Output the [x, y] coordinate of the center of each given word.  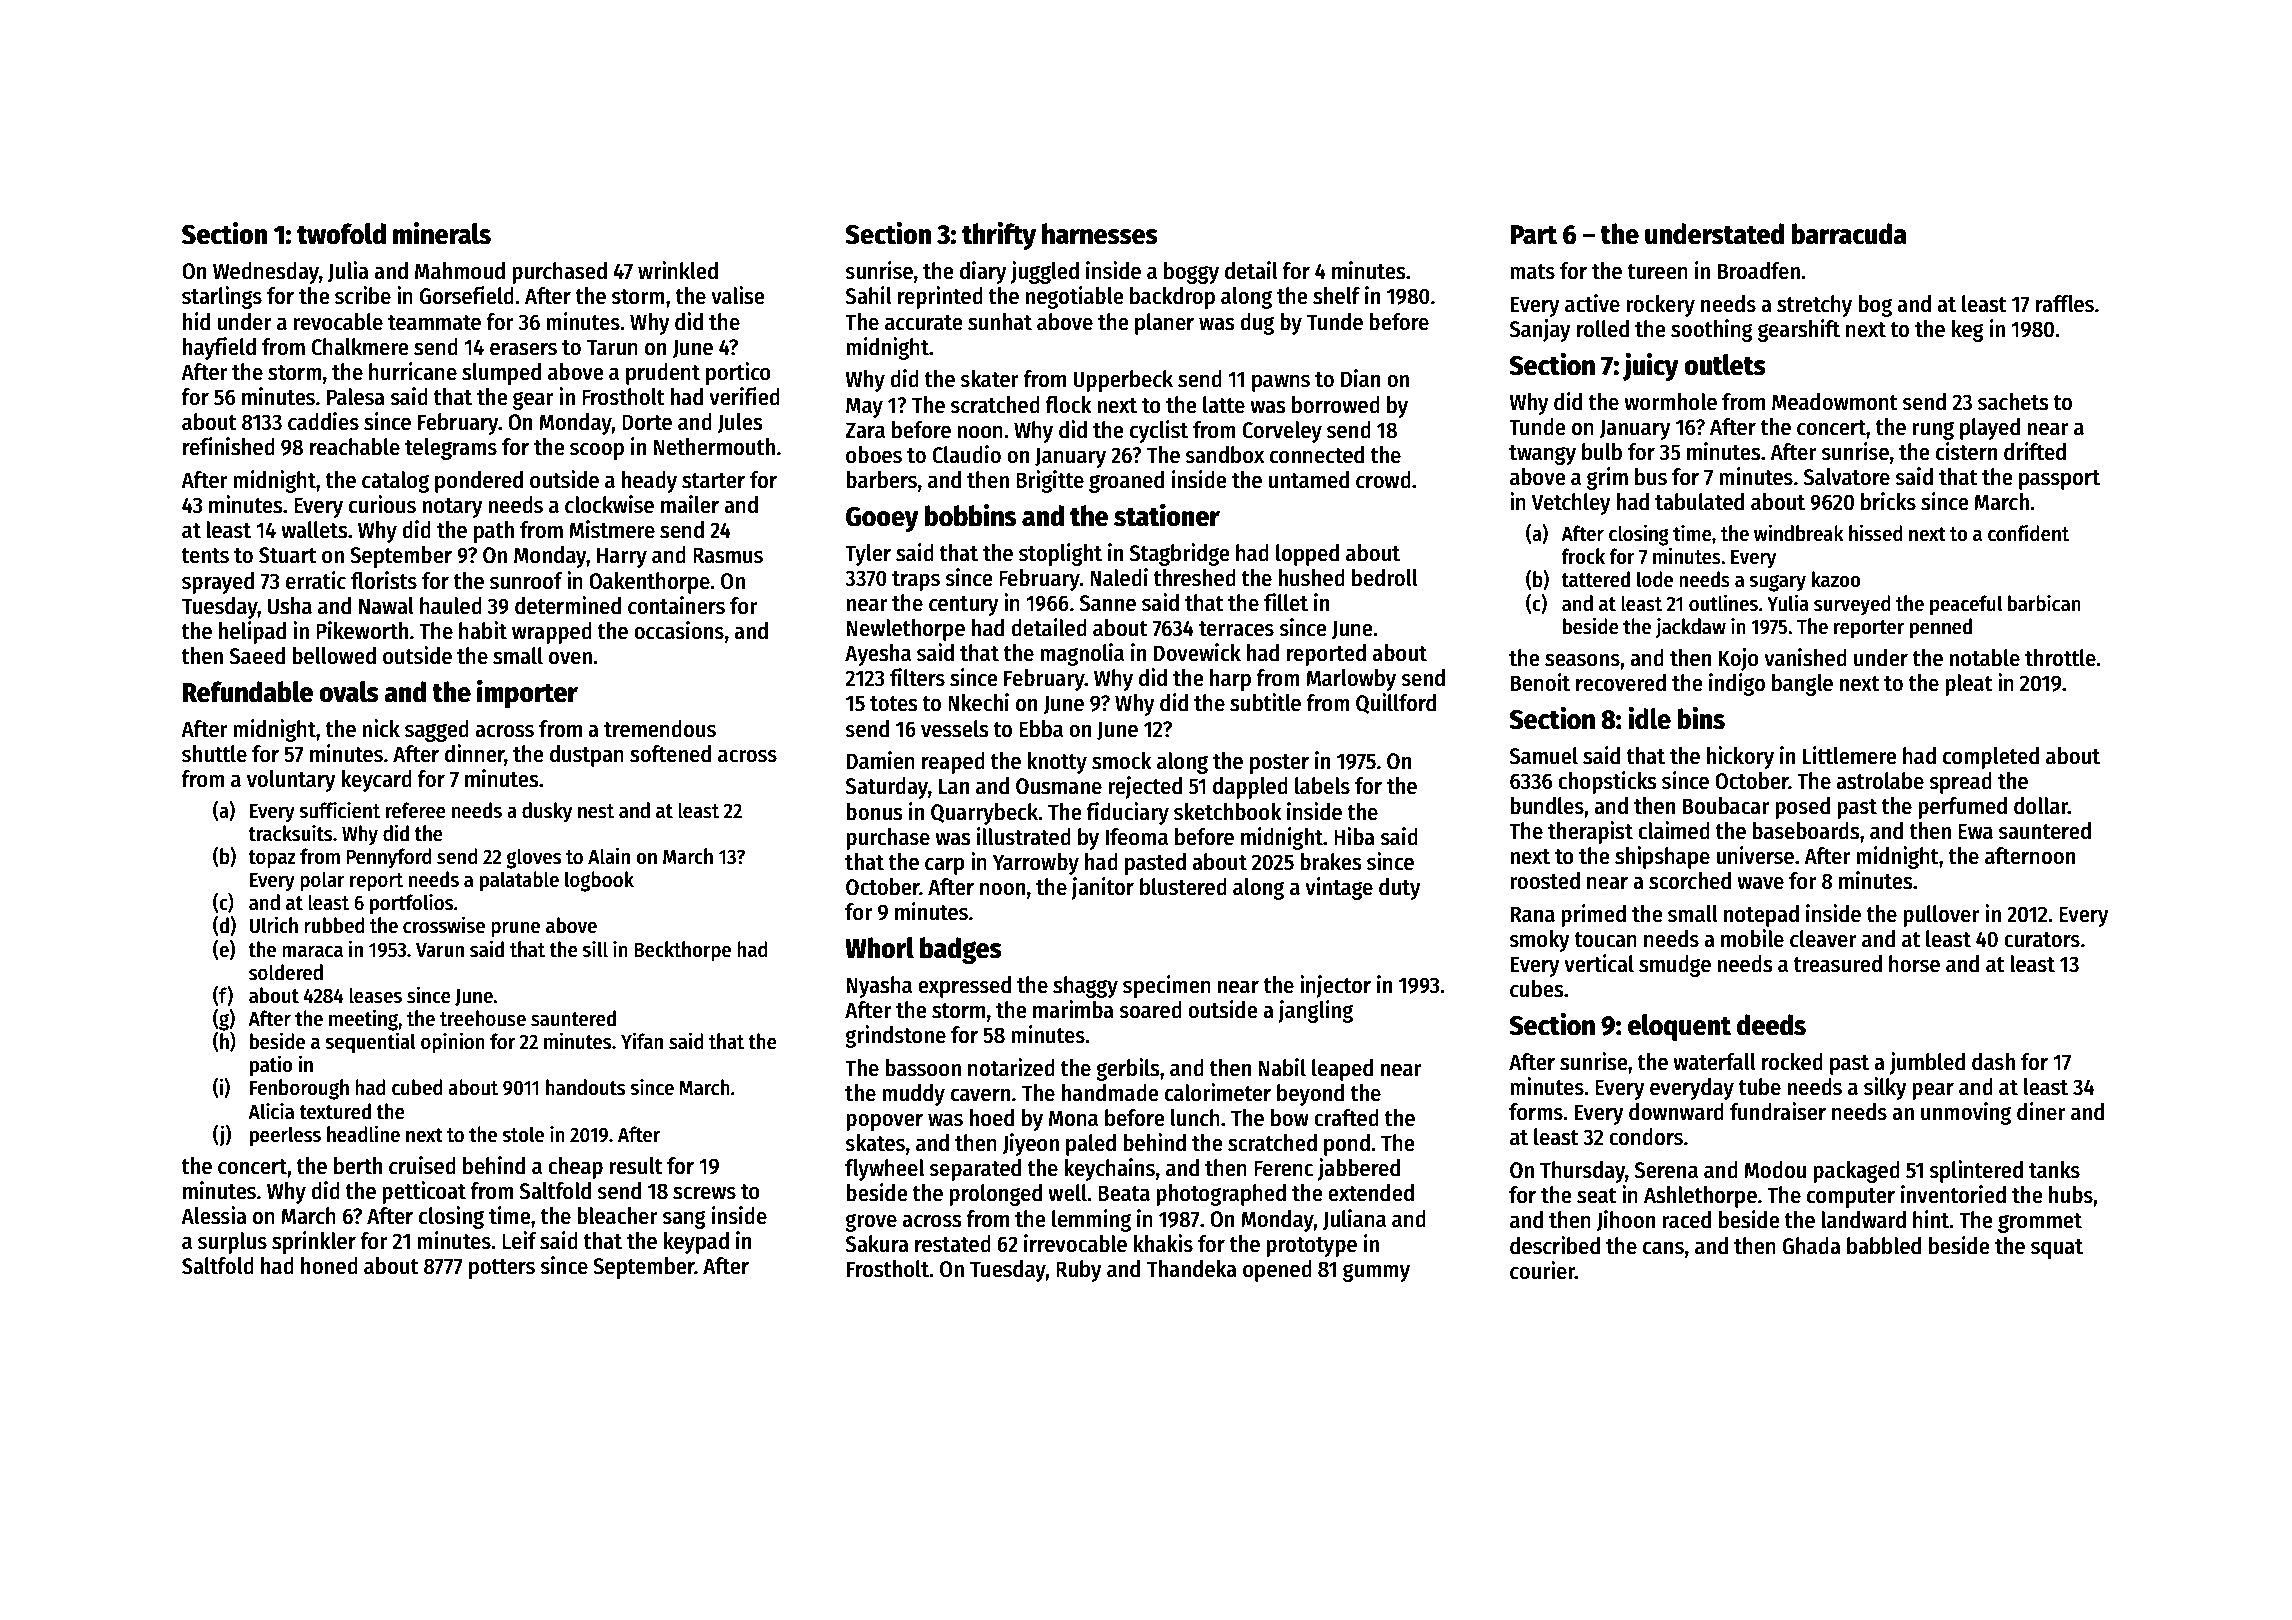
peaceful [1966, 605]
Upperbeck [1123, 381]
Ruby [1079, 1271]
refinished [229, 446]
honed [329, 1266]
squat [2057, 1249]
